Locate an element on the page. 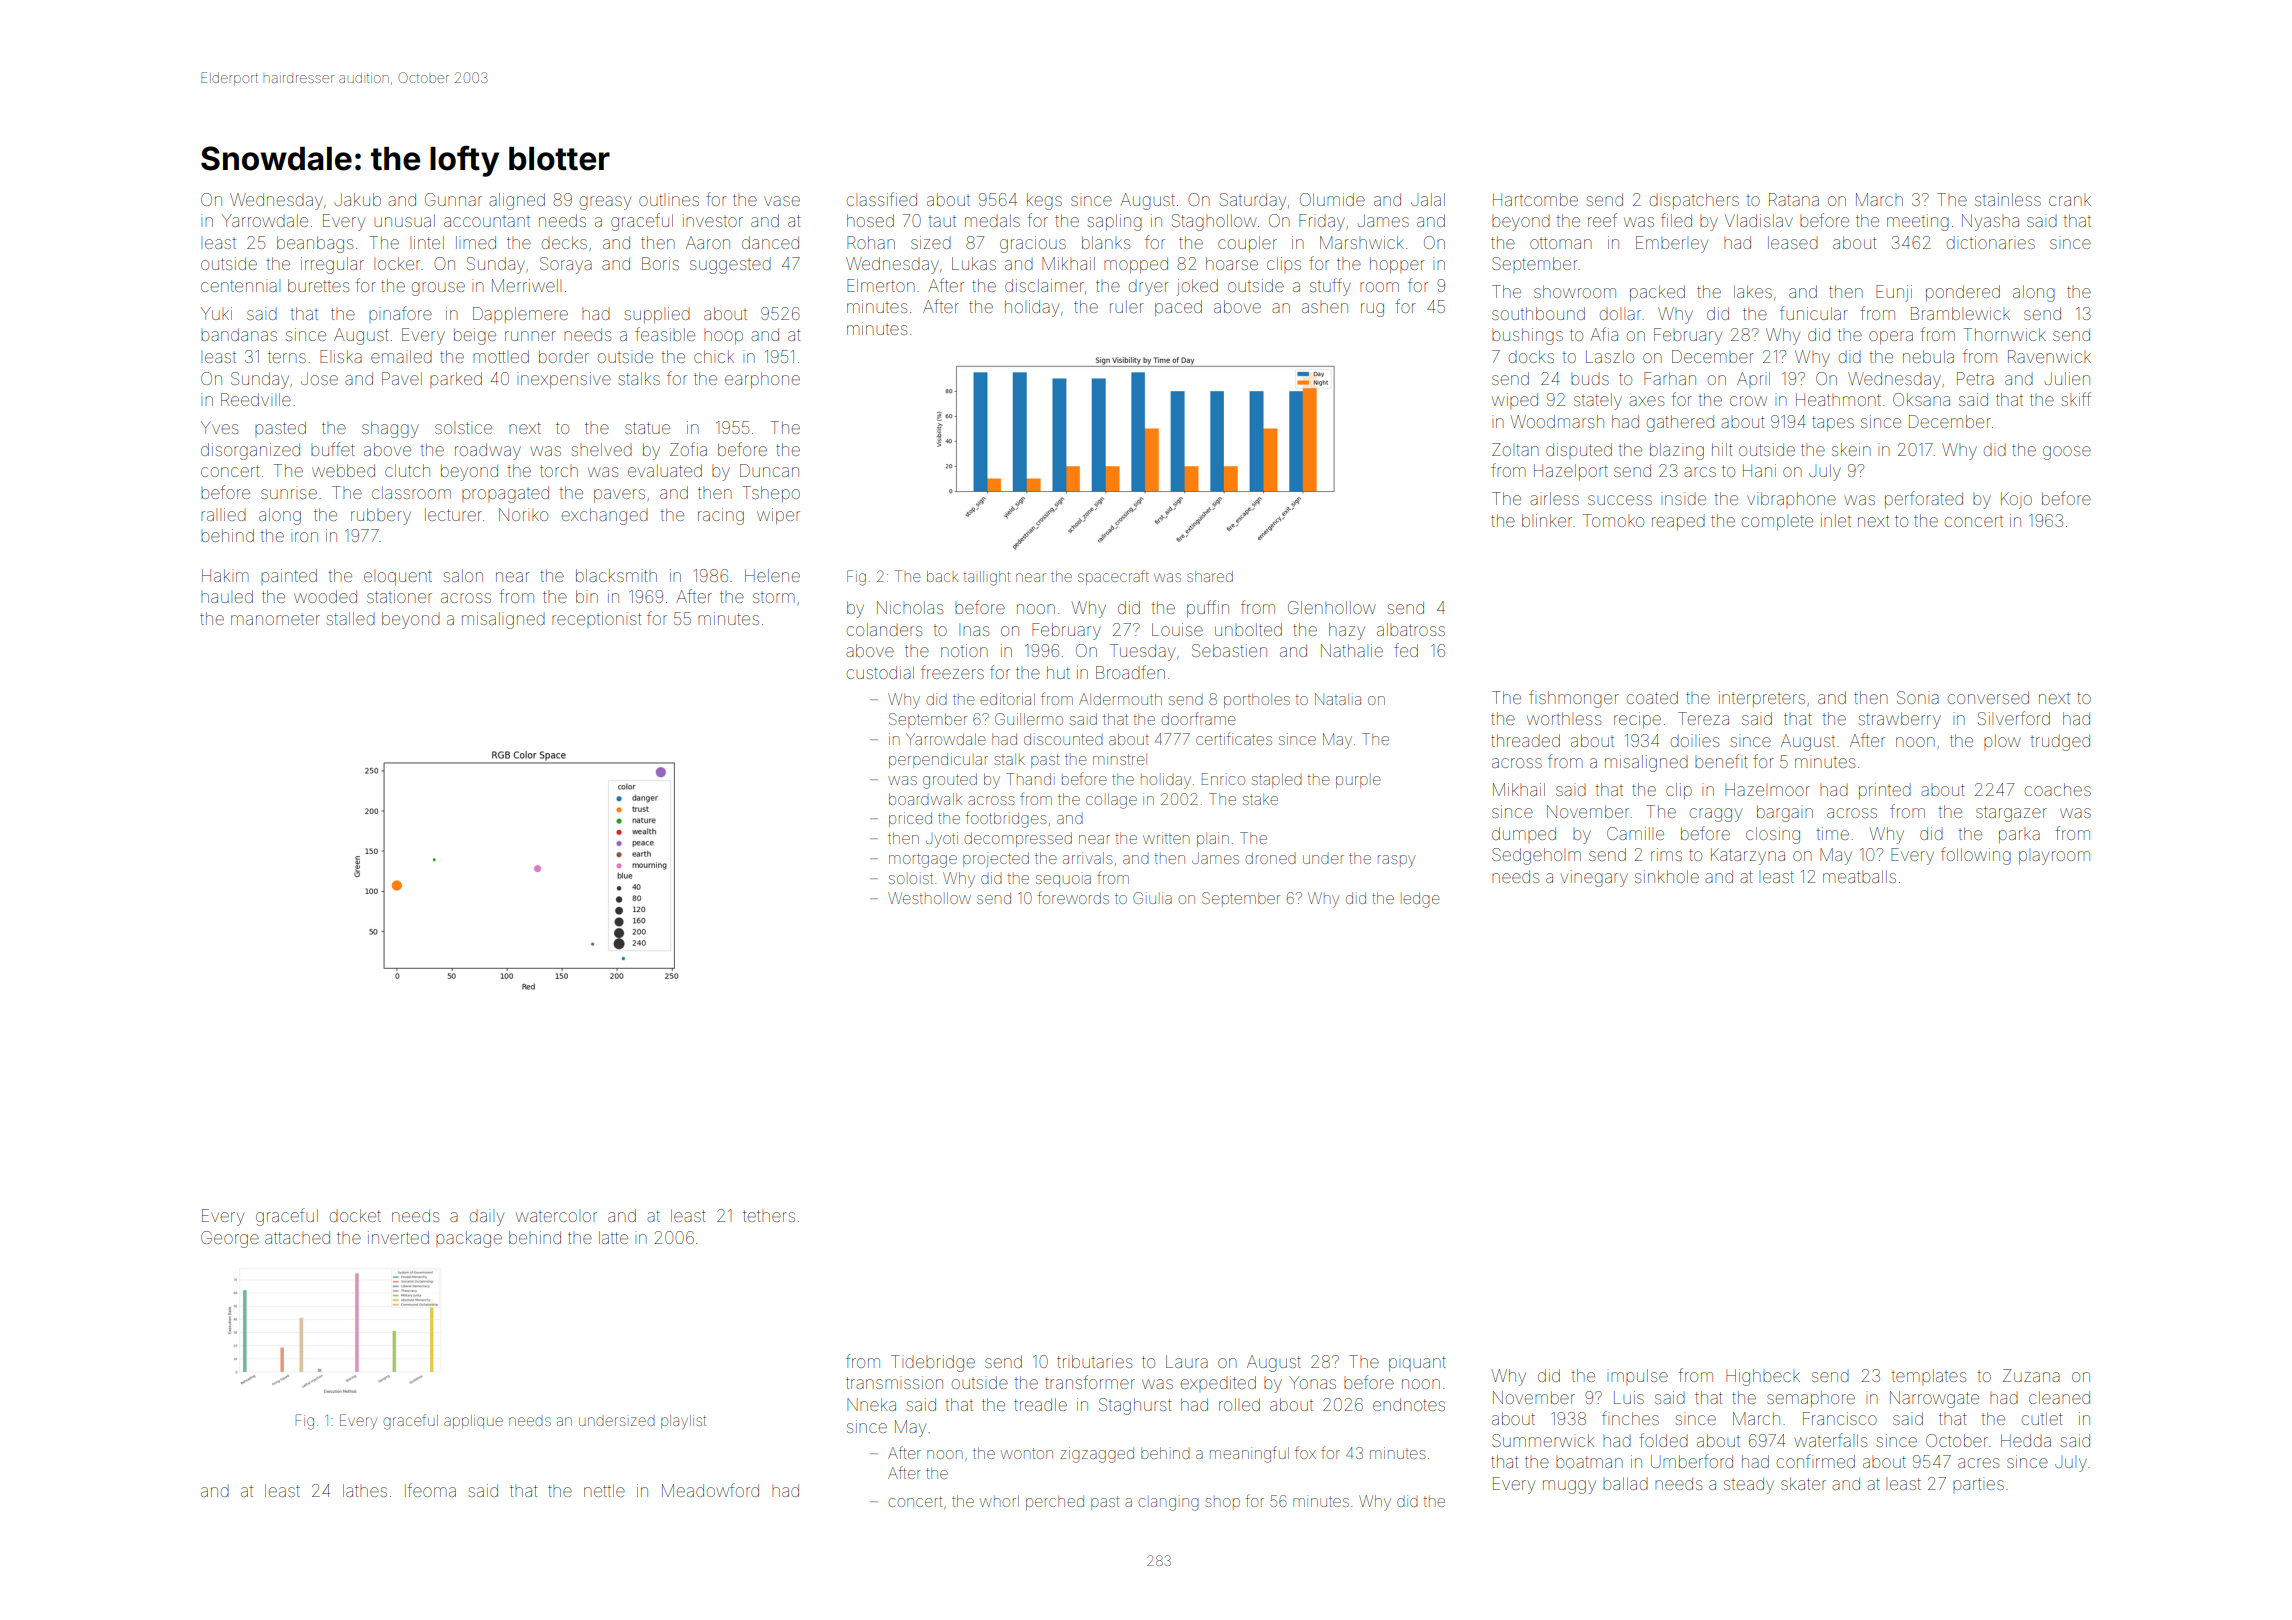 The height and width of the image is (1620, 2292). Glenhollow is located at coordinates (1331, 607).
